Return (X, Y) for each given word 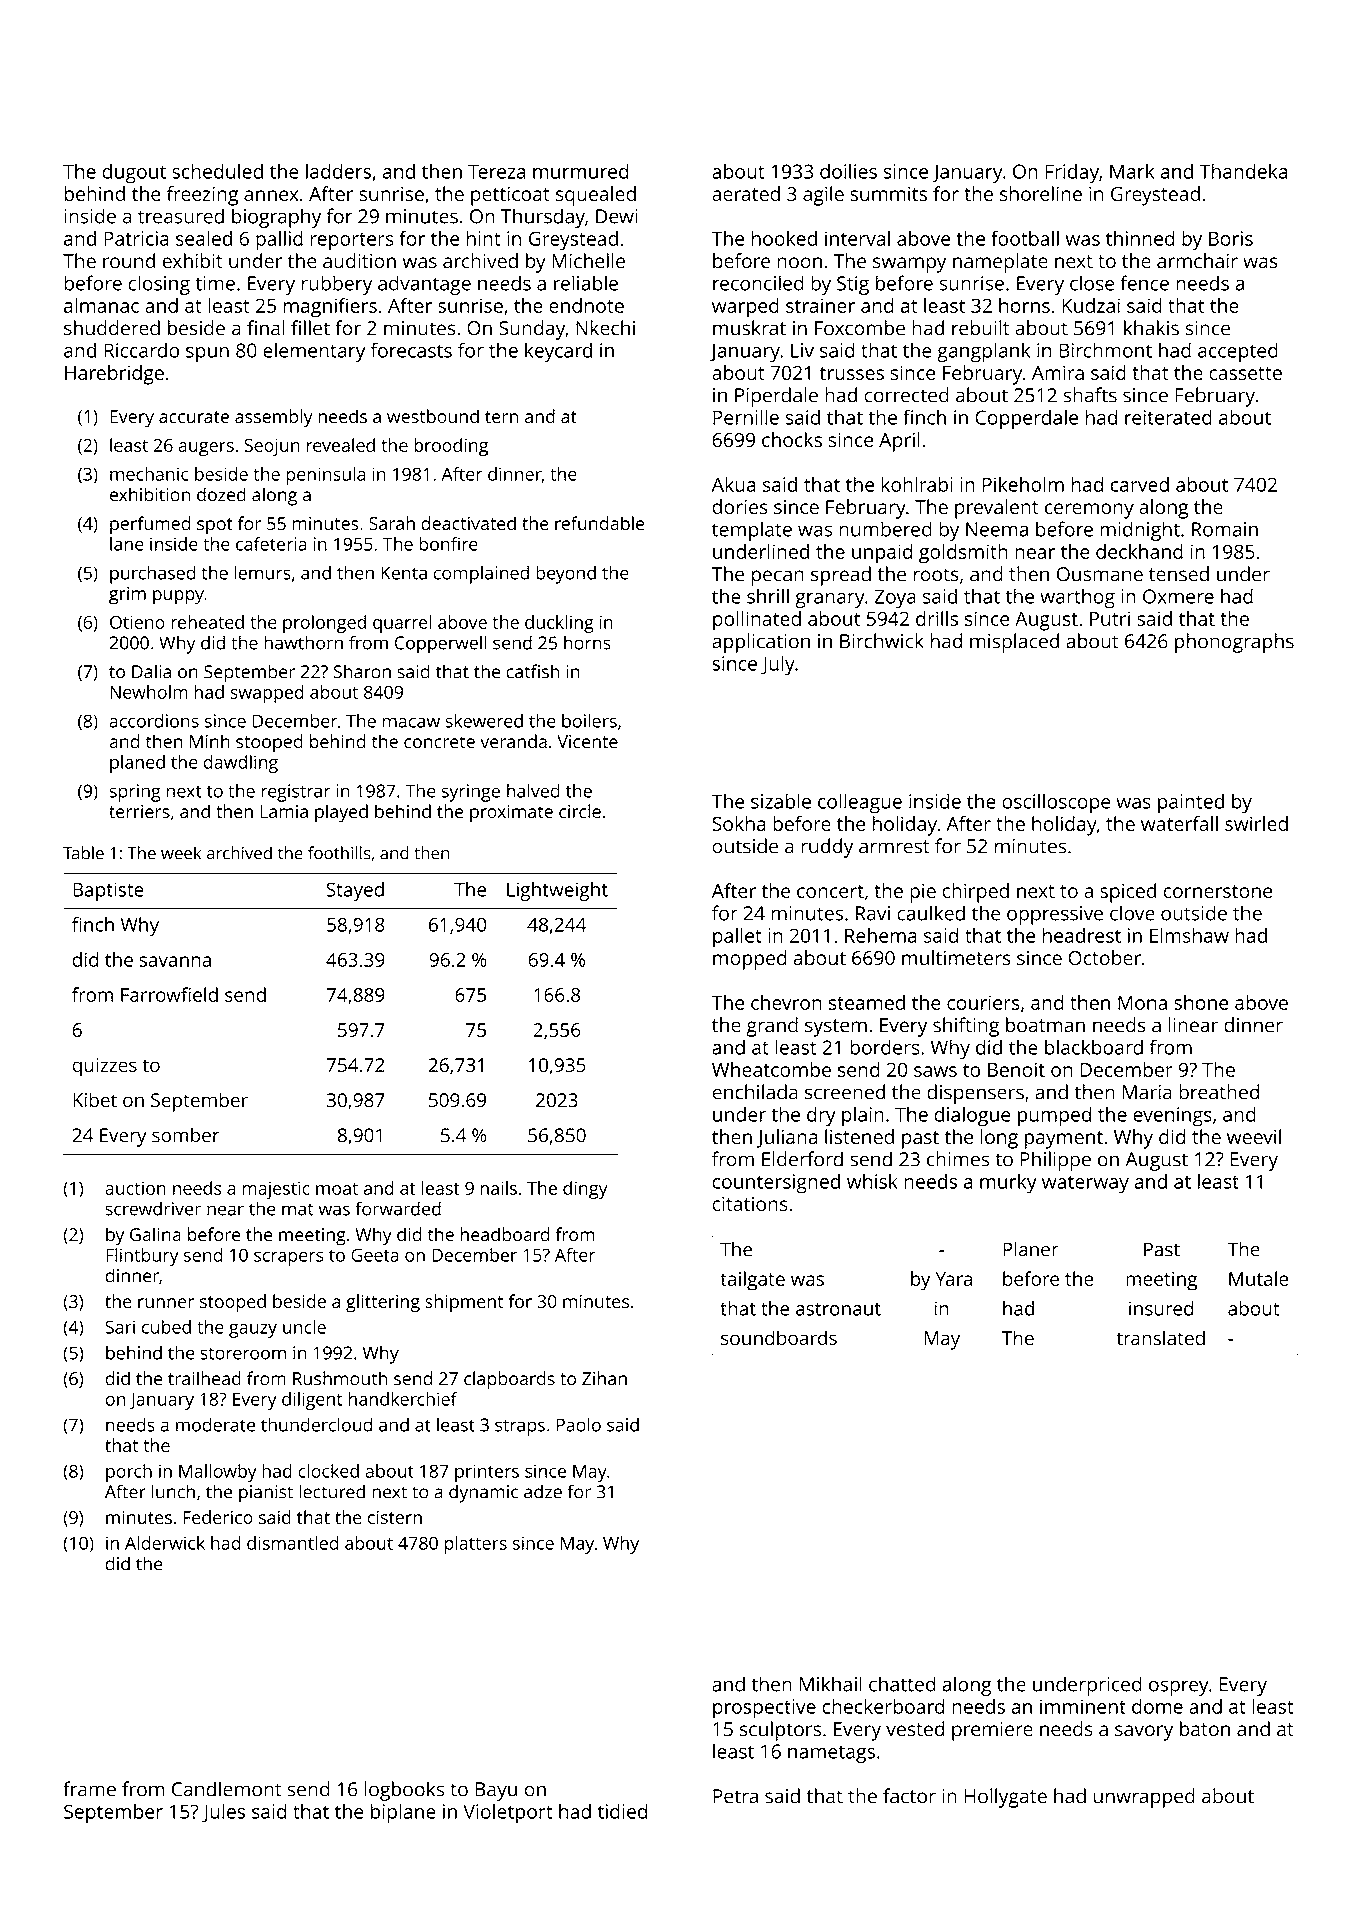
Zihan (604, 1378)
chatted (902, 1684)
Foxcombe (860, 328)
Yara (953, 1279)
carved (1140, 484)
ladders (338, 171)
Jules (223, 1813)
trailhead (204, 1378)
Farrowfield (169, 994)
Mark (1132, 171)
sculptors (780, 1731)
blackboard (1094, 1047)
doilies (848, 171)
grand (772, 1027)
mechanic (149, 474)
